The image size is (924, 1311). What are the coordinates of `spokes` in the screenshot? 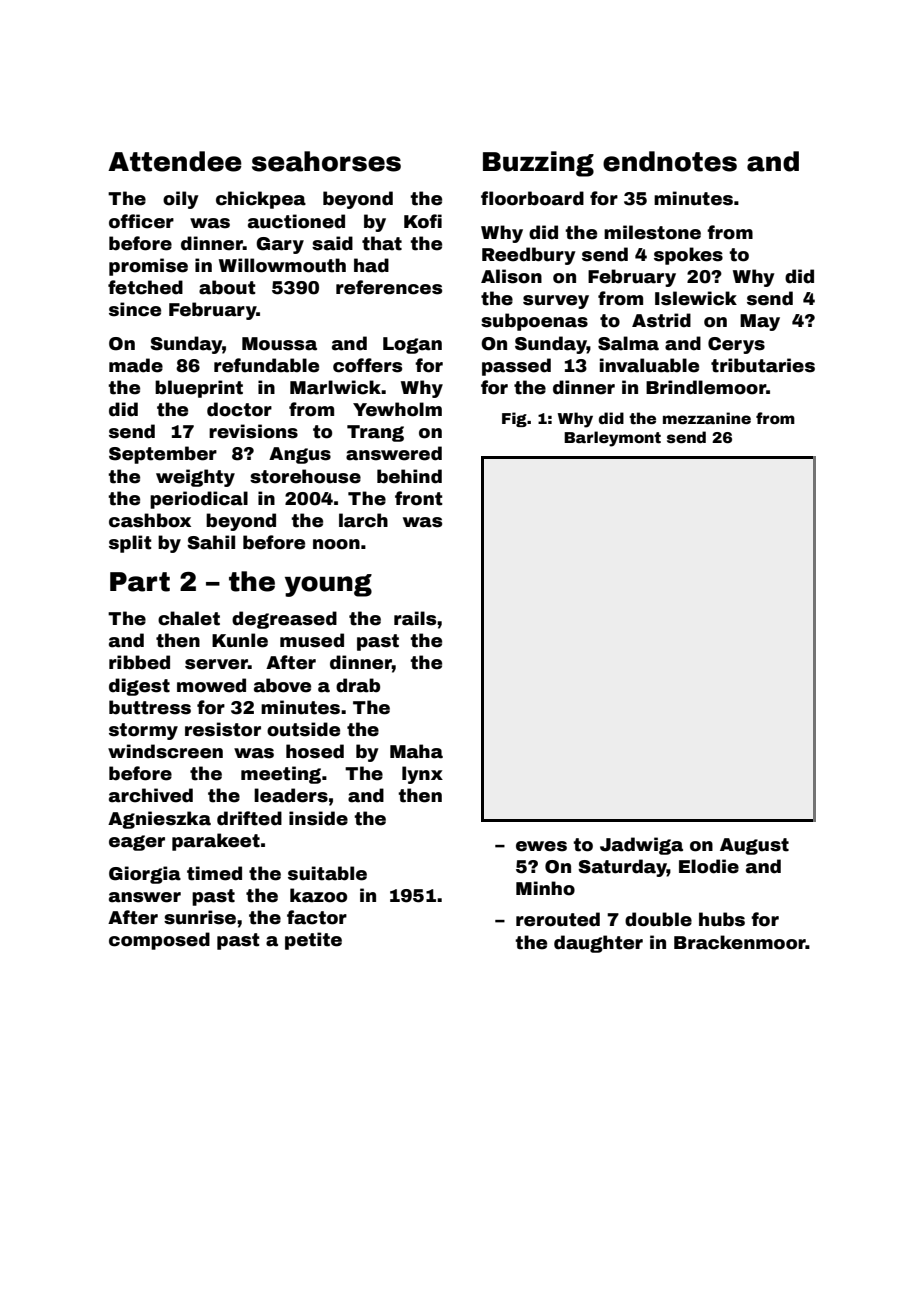 It's located at (688, 256).
